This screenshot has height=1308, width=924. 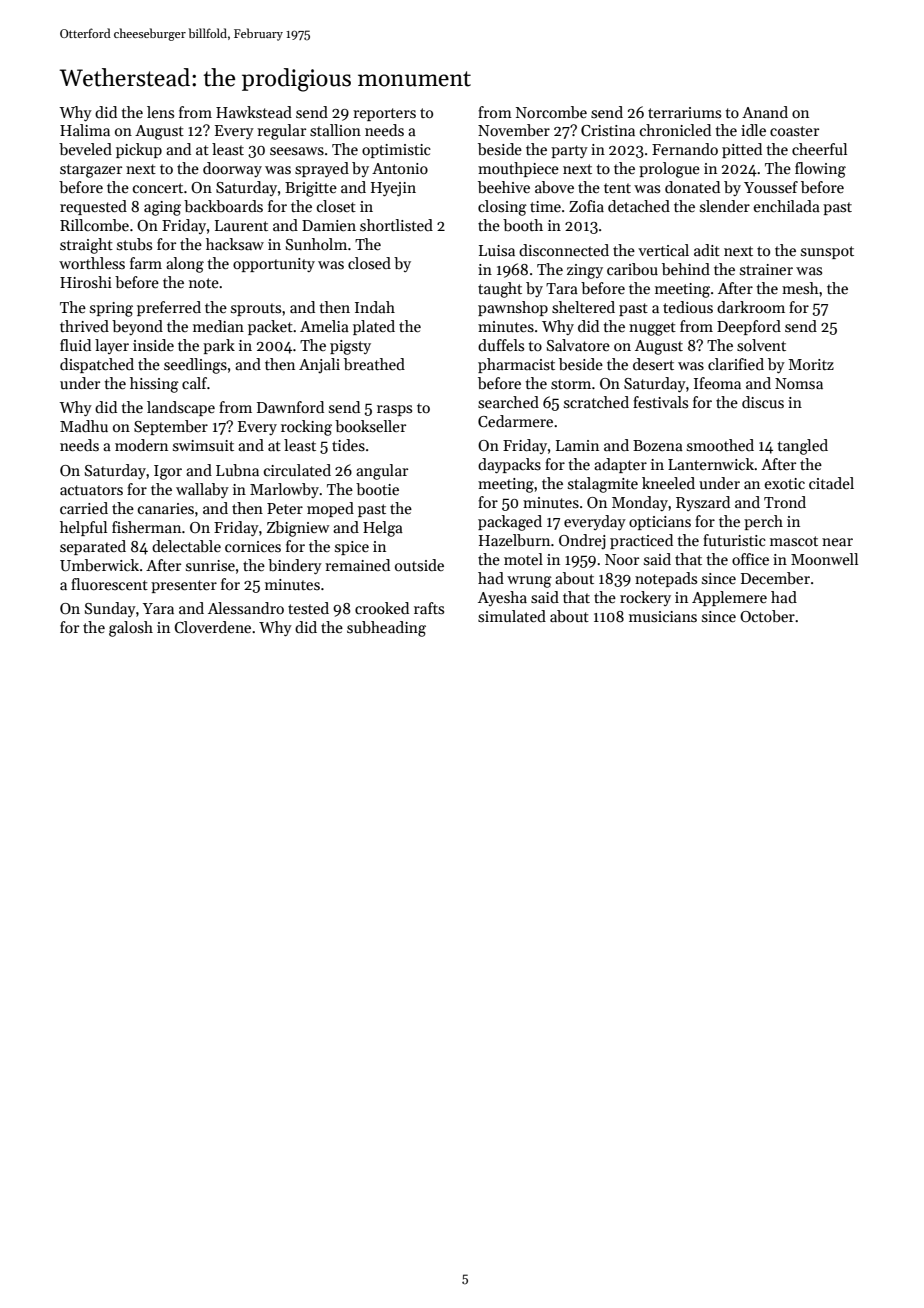 What do you see at coordinates (86, 282) in the screenshot?
I see `Hiroshi` at bounding box center [86, 282].
